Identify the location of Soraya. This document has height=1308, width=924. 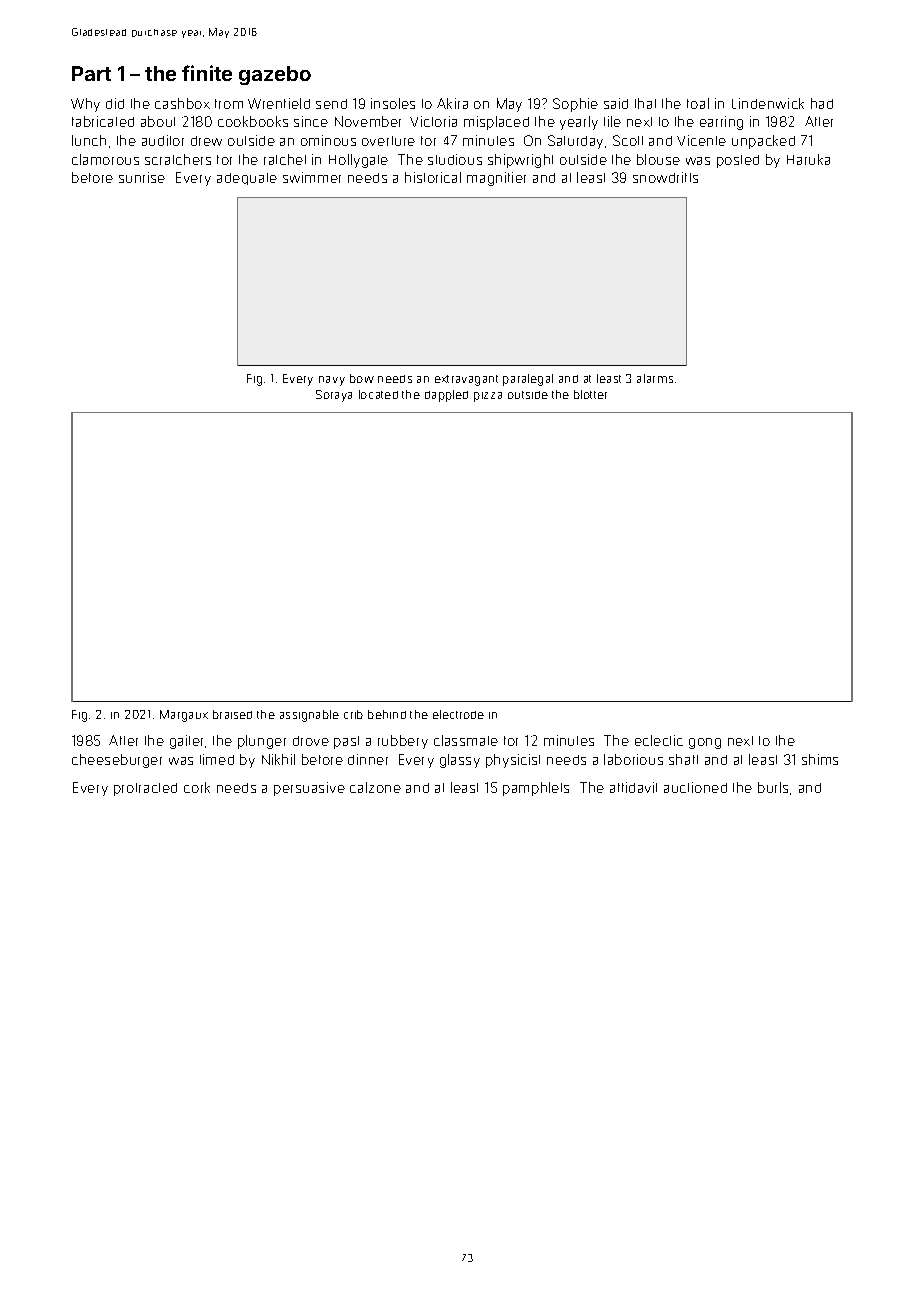
(334, 396).
